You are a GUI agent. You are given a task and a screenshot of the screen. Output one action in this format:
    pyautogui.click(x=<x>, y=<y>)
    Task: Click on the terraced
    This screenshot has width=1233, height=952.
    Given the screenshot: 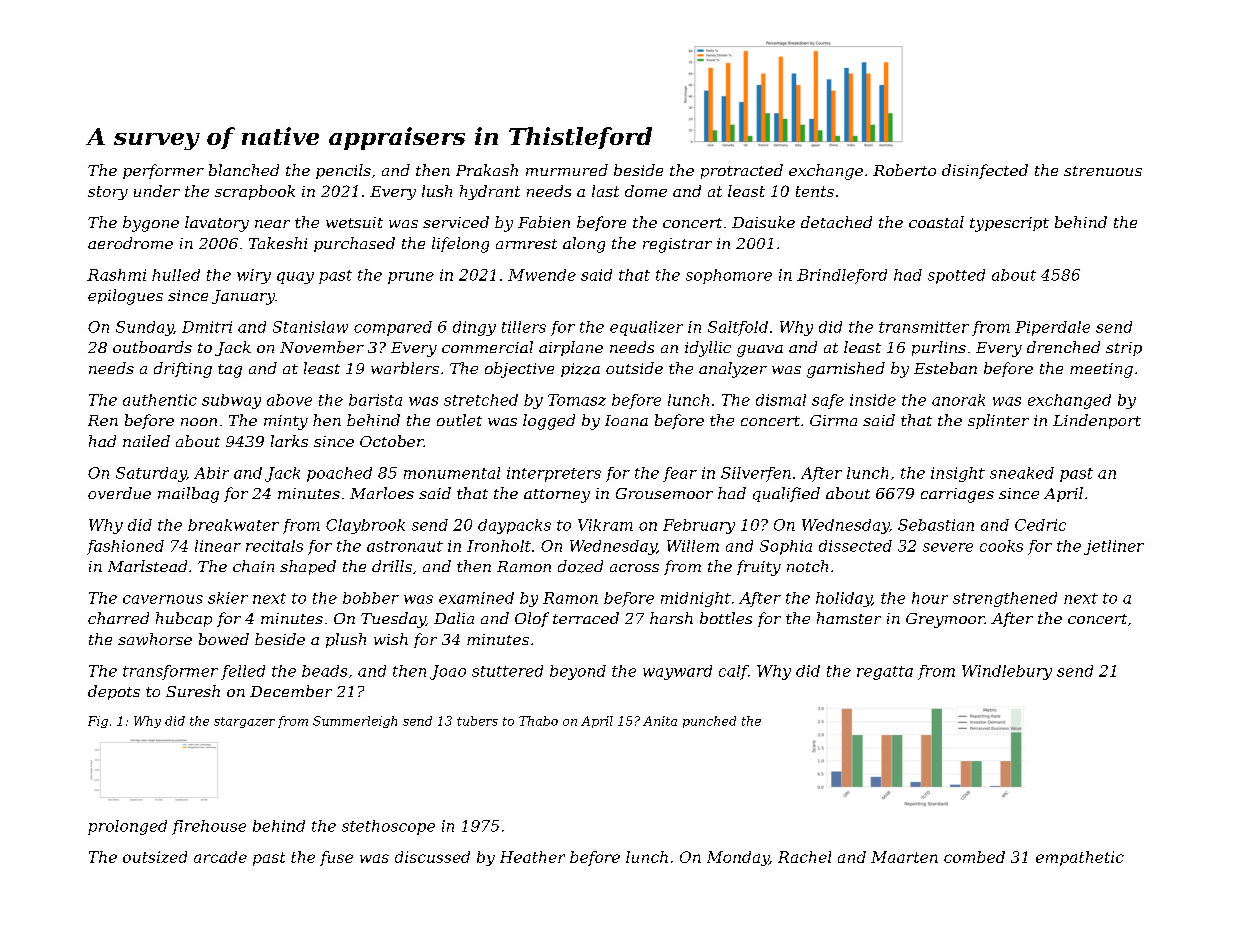 What is the action you would take?
    pyautogui.click(x=586, y=618)
